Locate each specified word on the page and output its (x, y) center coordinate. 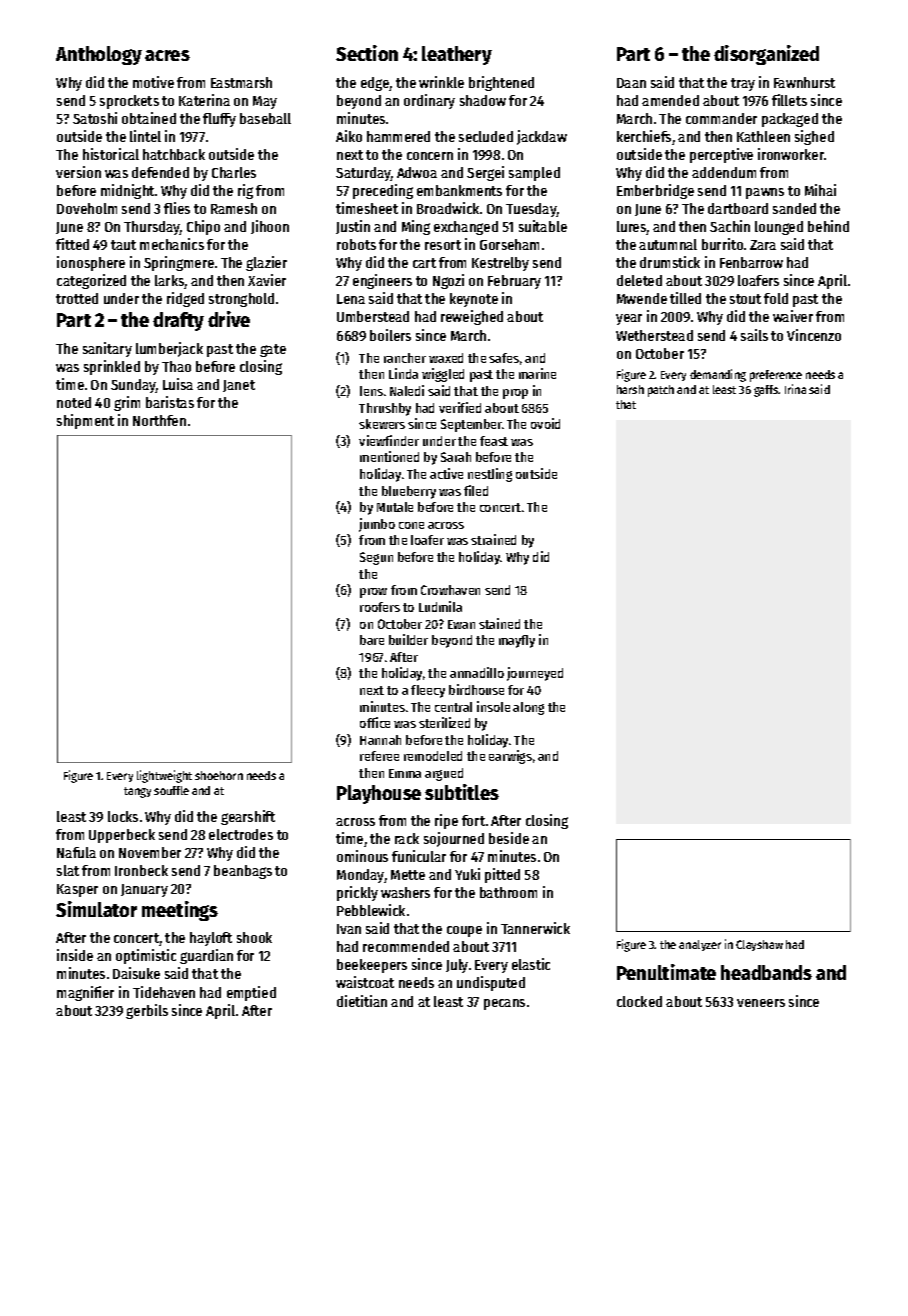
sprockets (129, 102)
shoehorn (219, 775)
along (528, 708)
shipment (85, 421)
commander (721, 118)
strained (493, 539)
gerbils (147, 1011)
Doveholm (87, 208)
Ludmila (440, 606)
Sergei (485, 173)
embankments (459, 190)
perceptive (721, 155)
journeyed (535, 674)
